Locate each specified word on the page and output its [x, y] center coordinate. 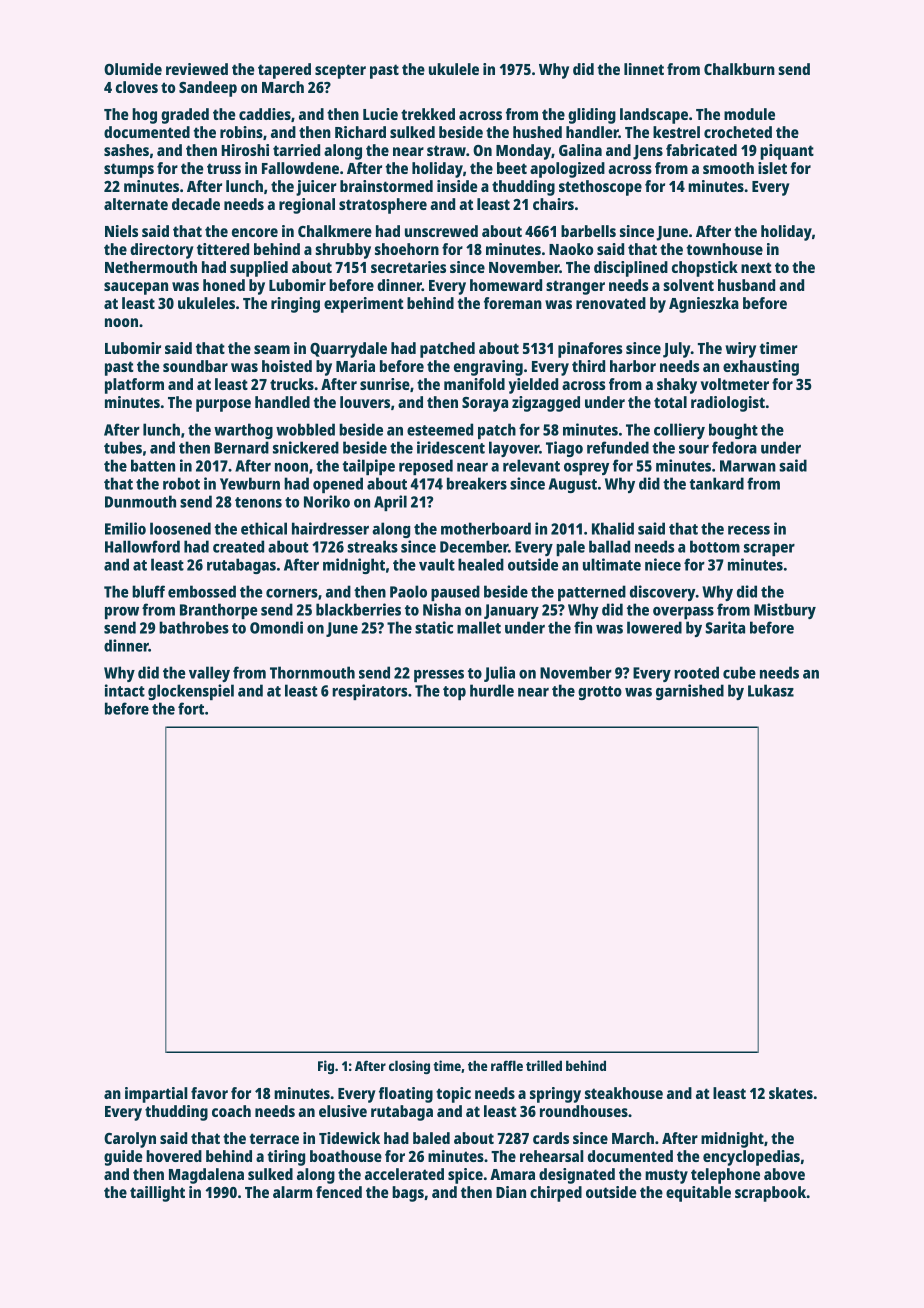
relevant [531, 465]
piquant [787, 152]
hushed [537, 132]
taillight [157, 1194]
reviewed [197, 69]
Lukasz [771, 690]
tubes [123, 447]
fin [583, 627]
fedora [734, 447]
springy [555, 1095]
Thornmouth [312, 672]
